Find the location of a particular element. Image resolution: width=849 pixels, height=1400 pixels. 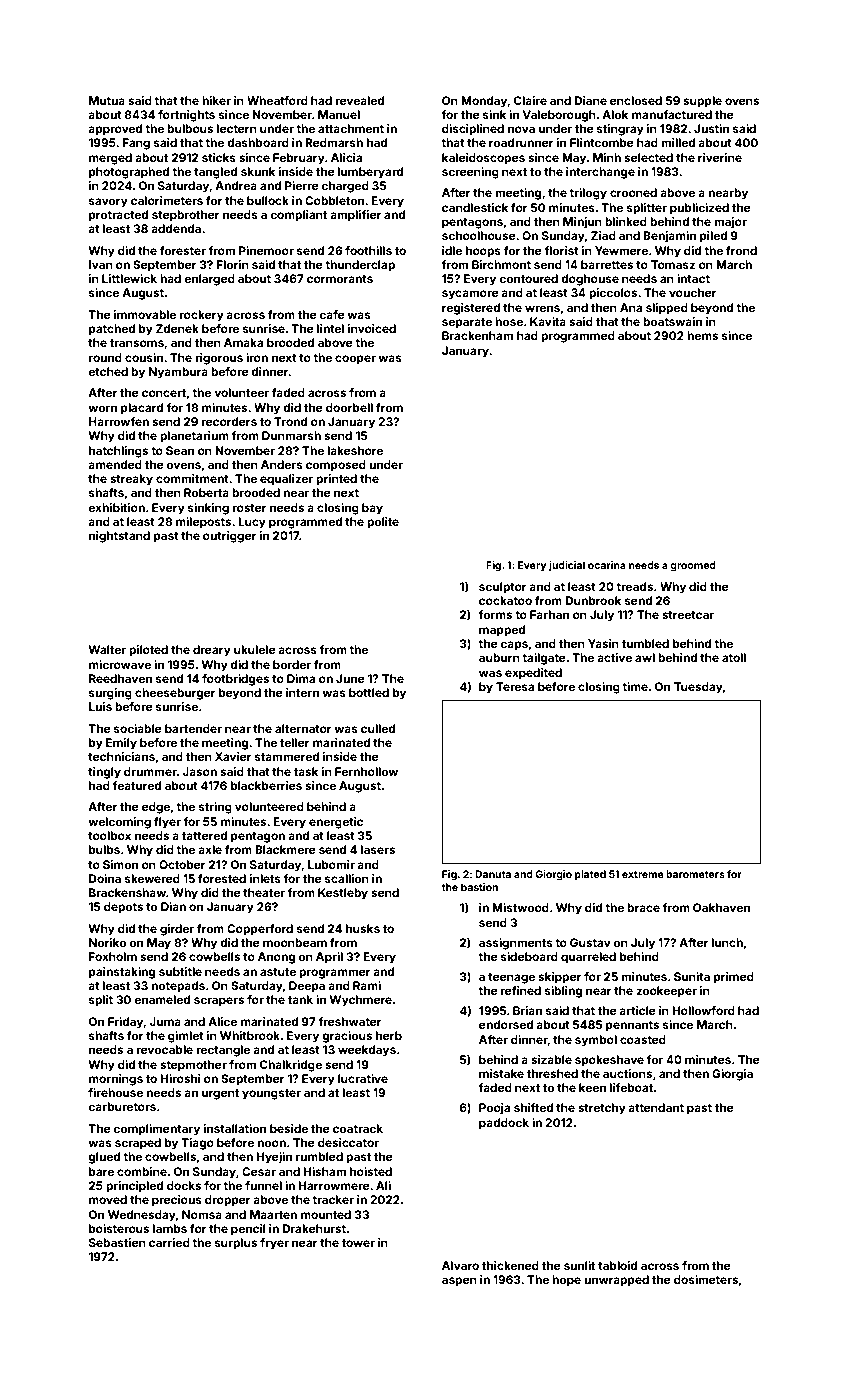

June is located at coordinates (350, 678).
